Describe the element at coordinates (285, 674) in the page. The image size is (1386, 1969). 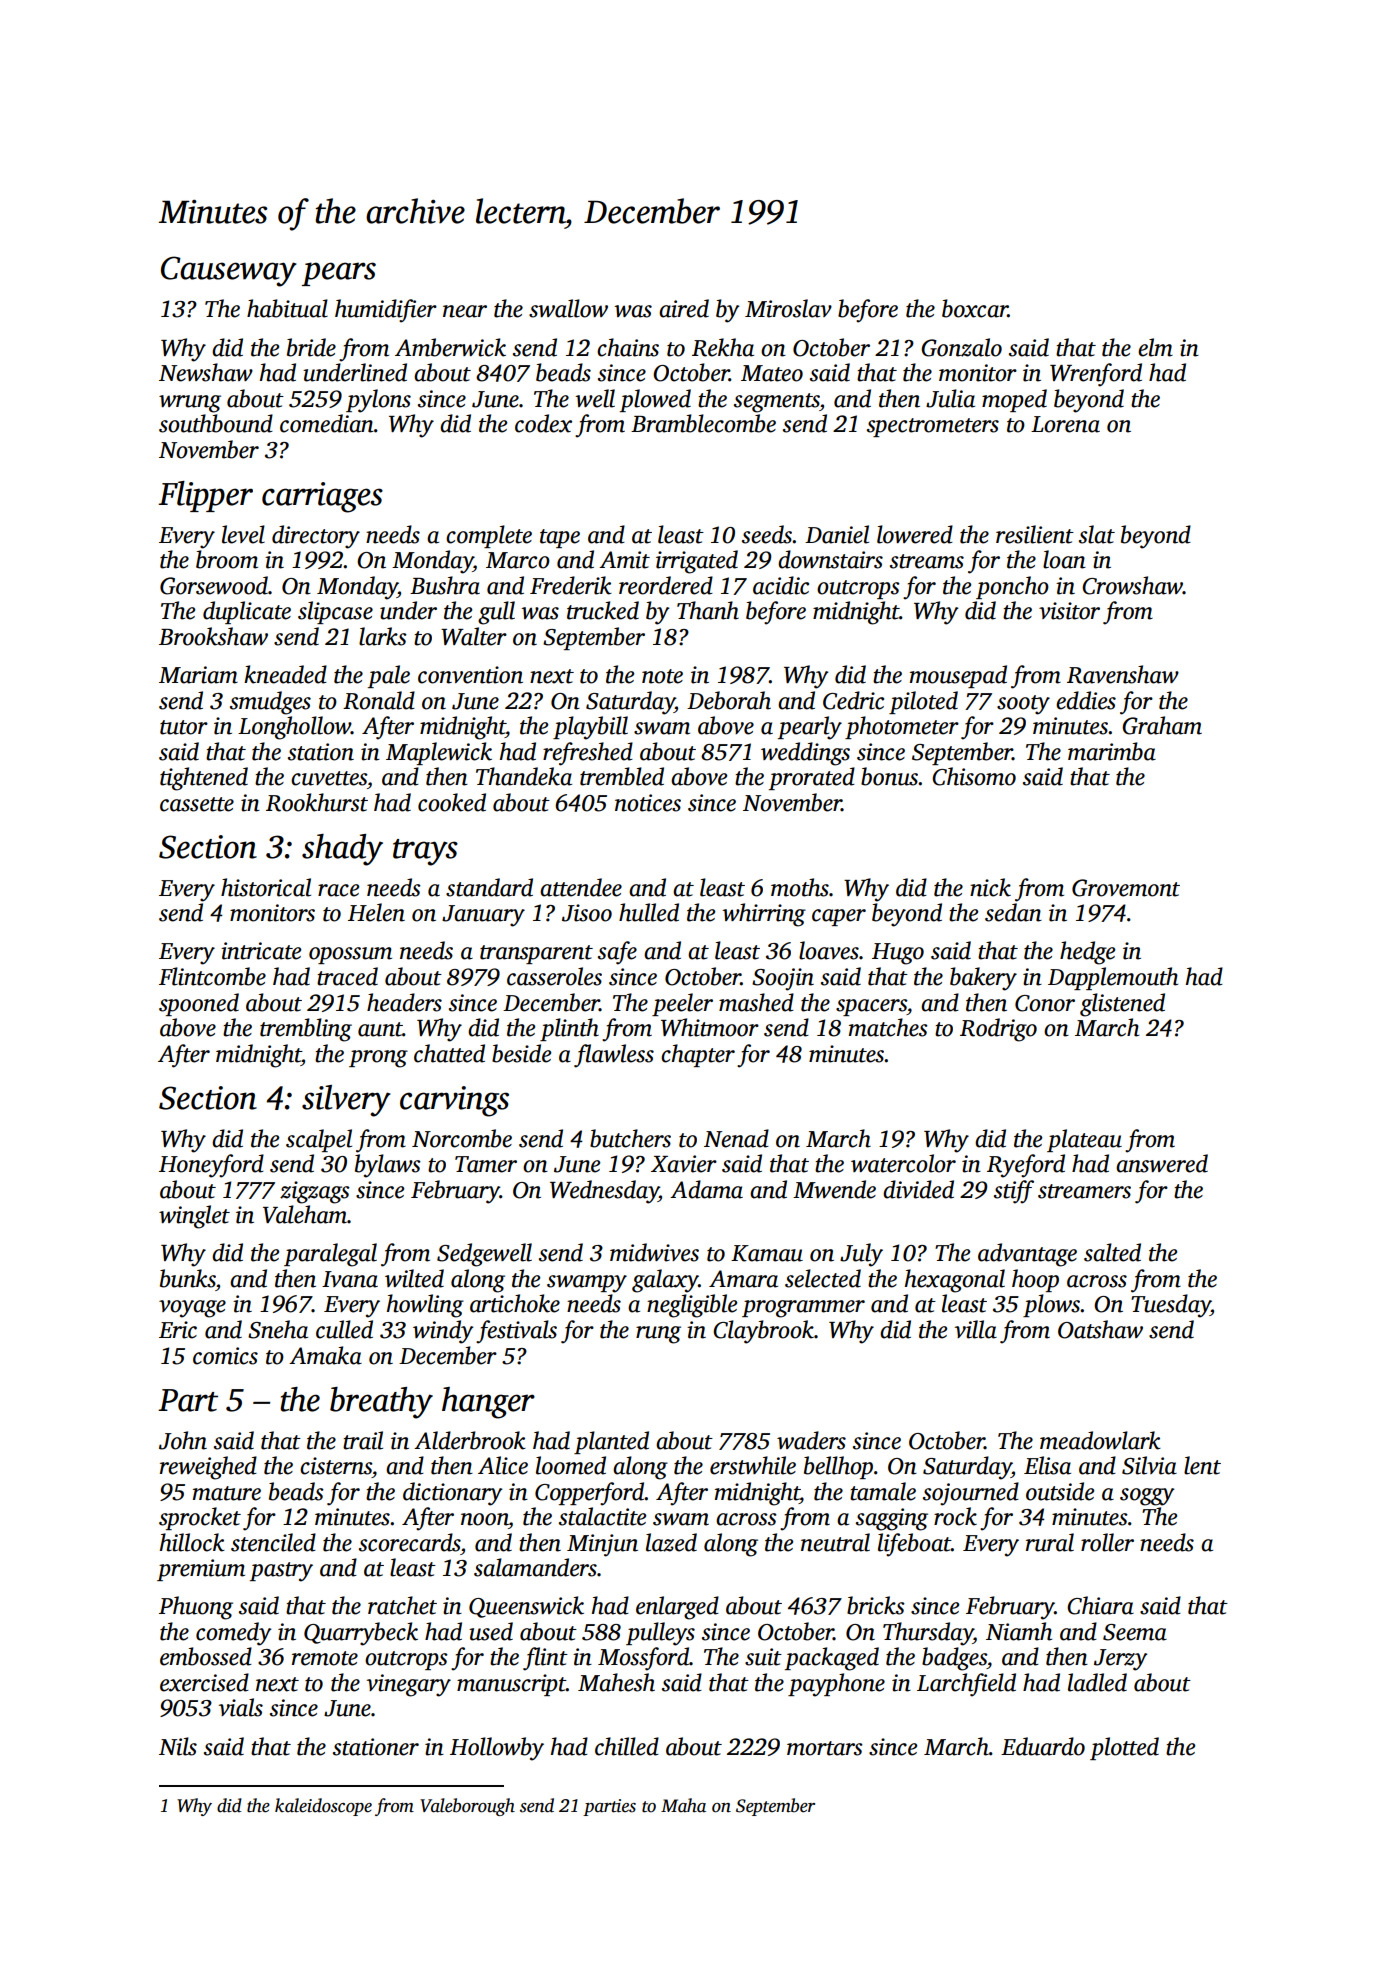
I see `kneaded` at that location.
